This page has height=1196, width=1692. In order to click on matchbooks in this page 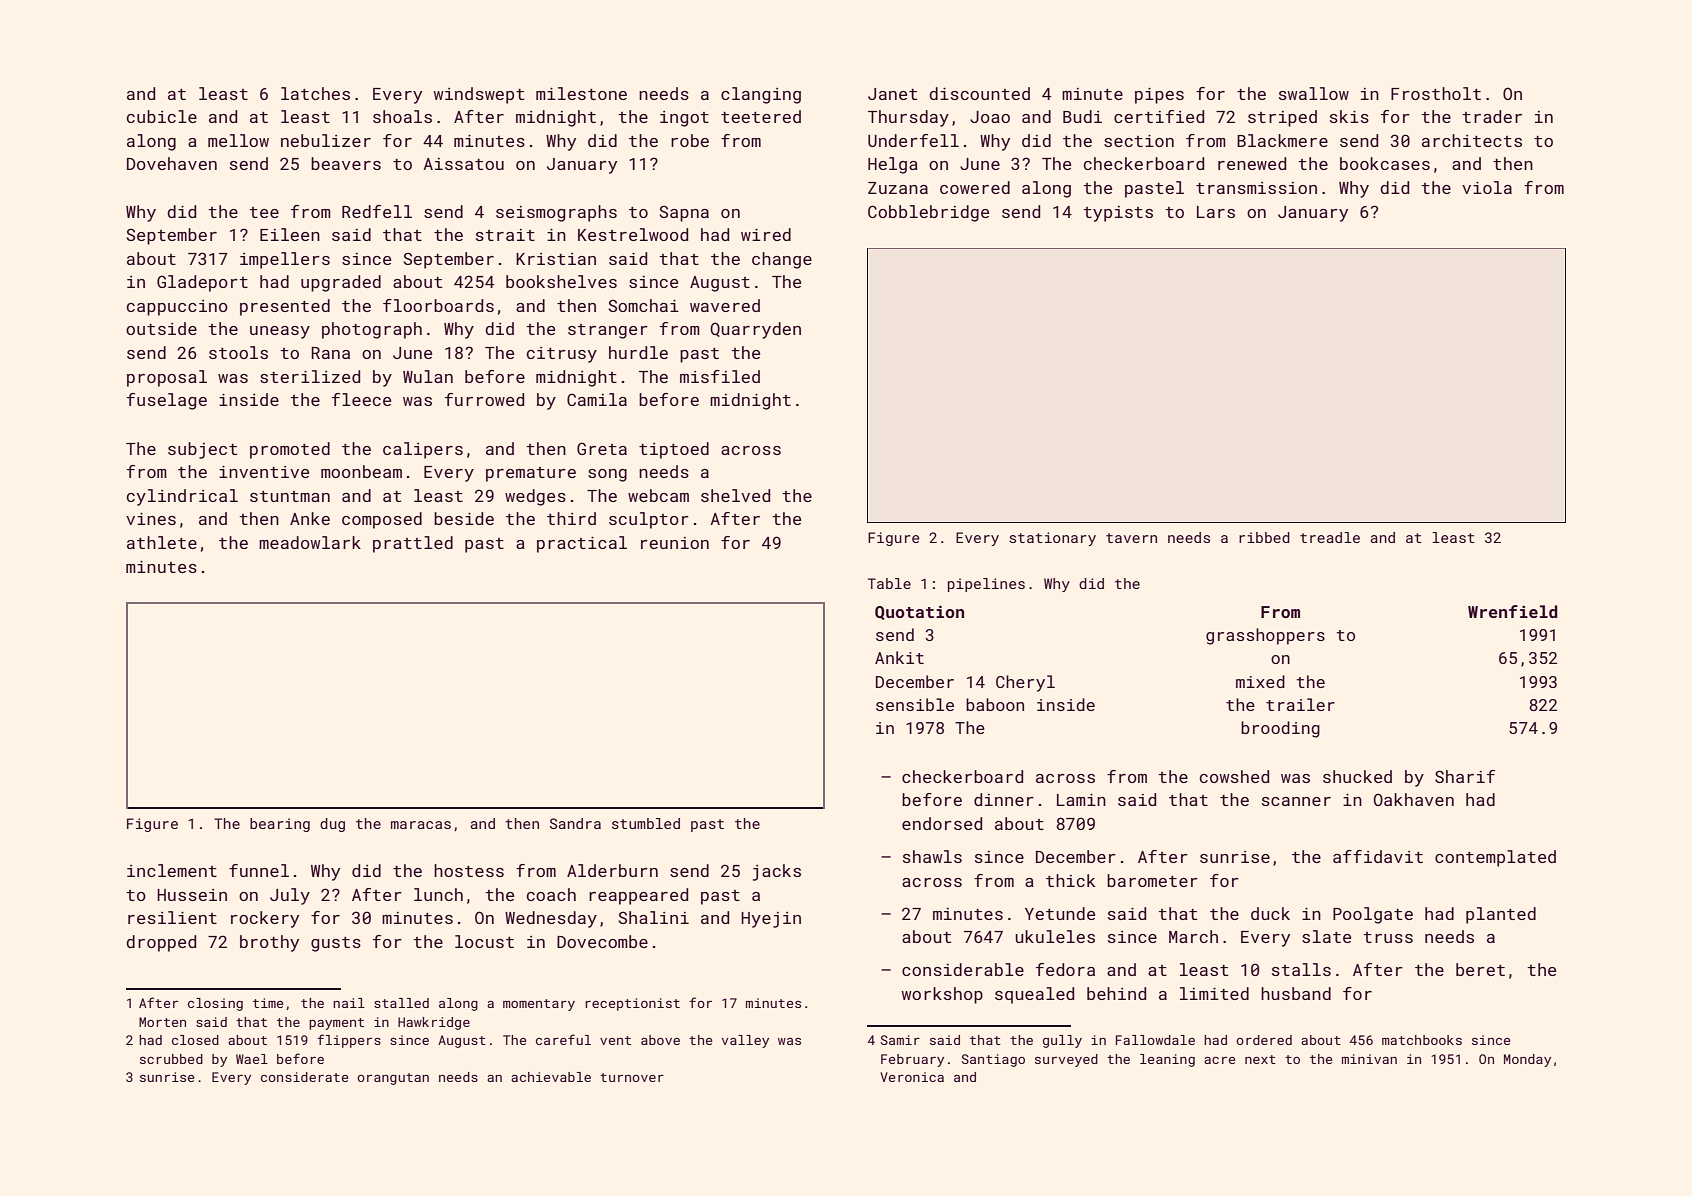, I will do `click(1422, 1040)`.
